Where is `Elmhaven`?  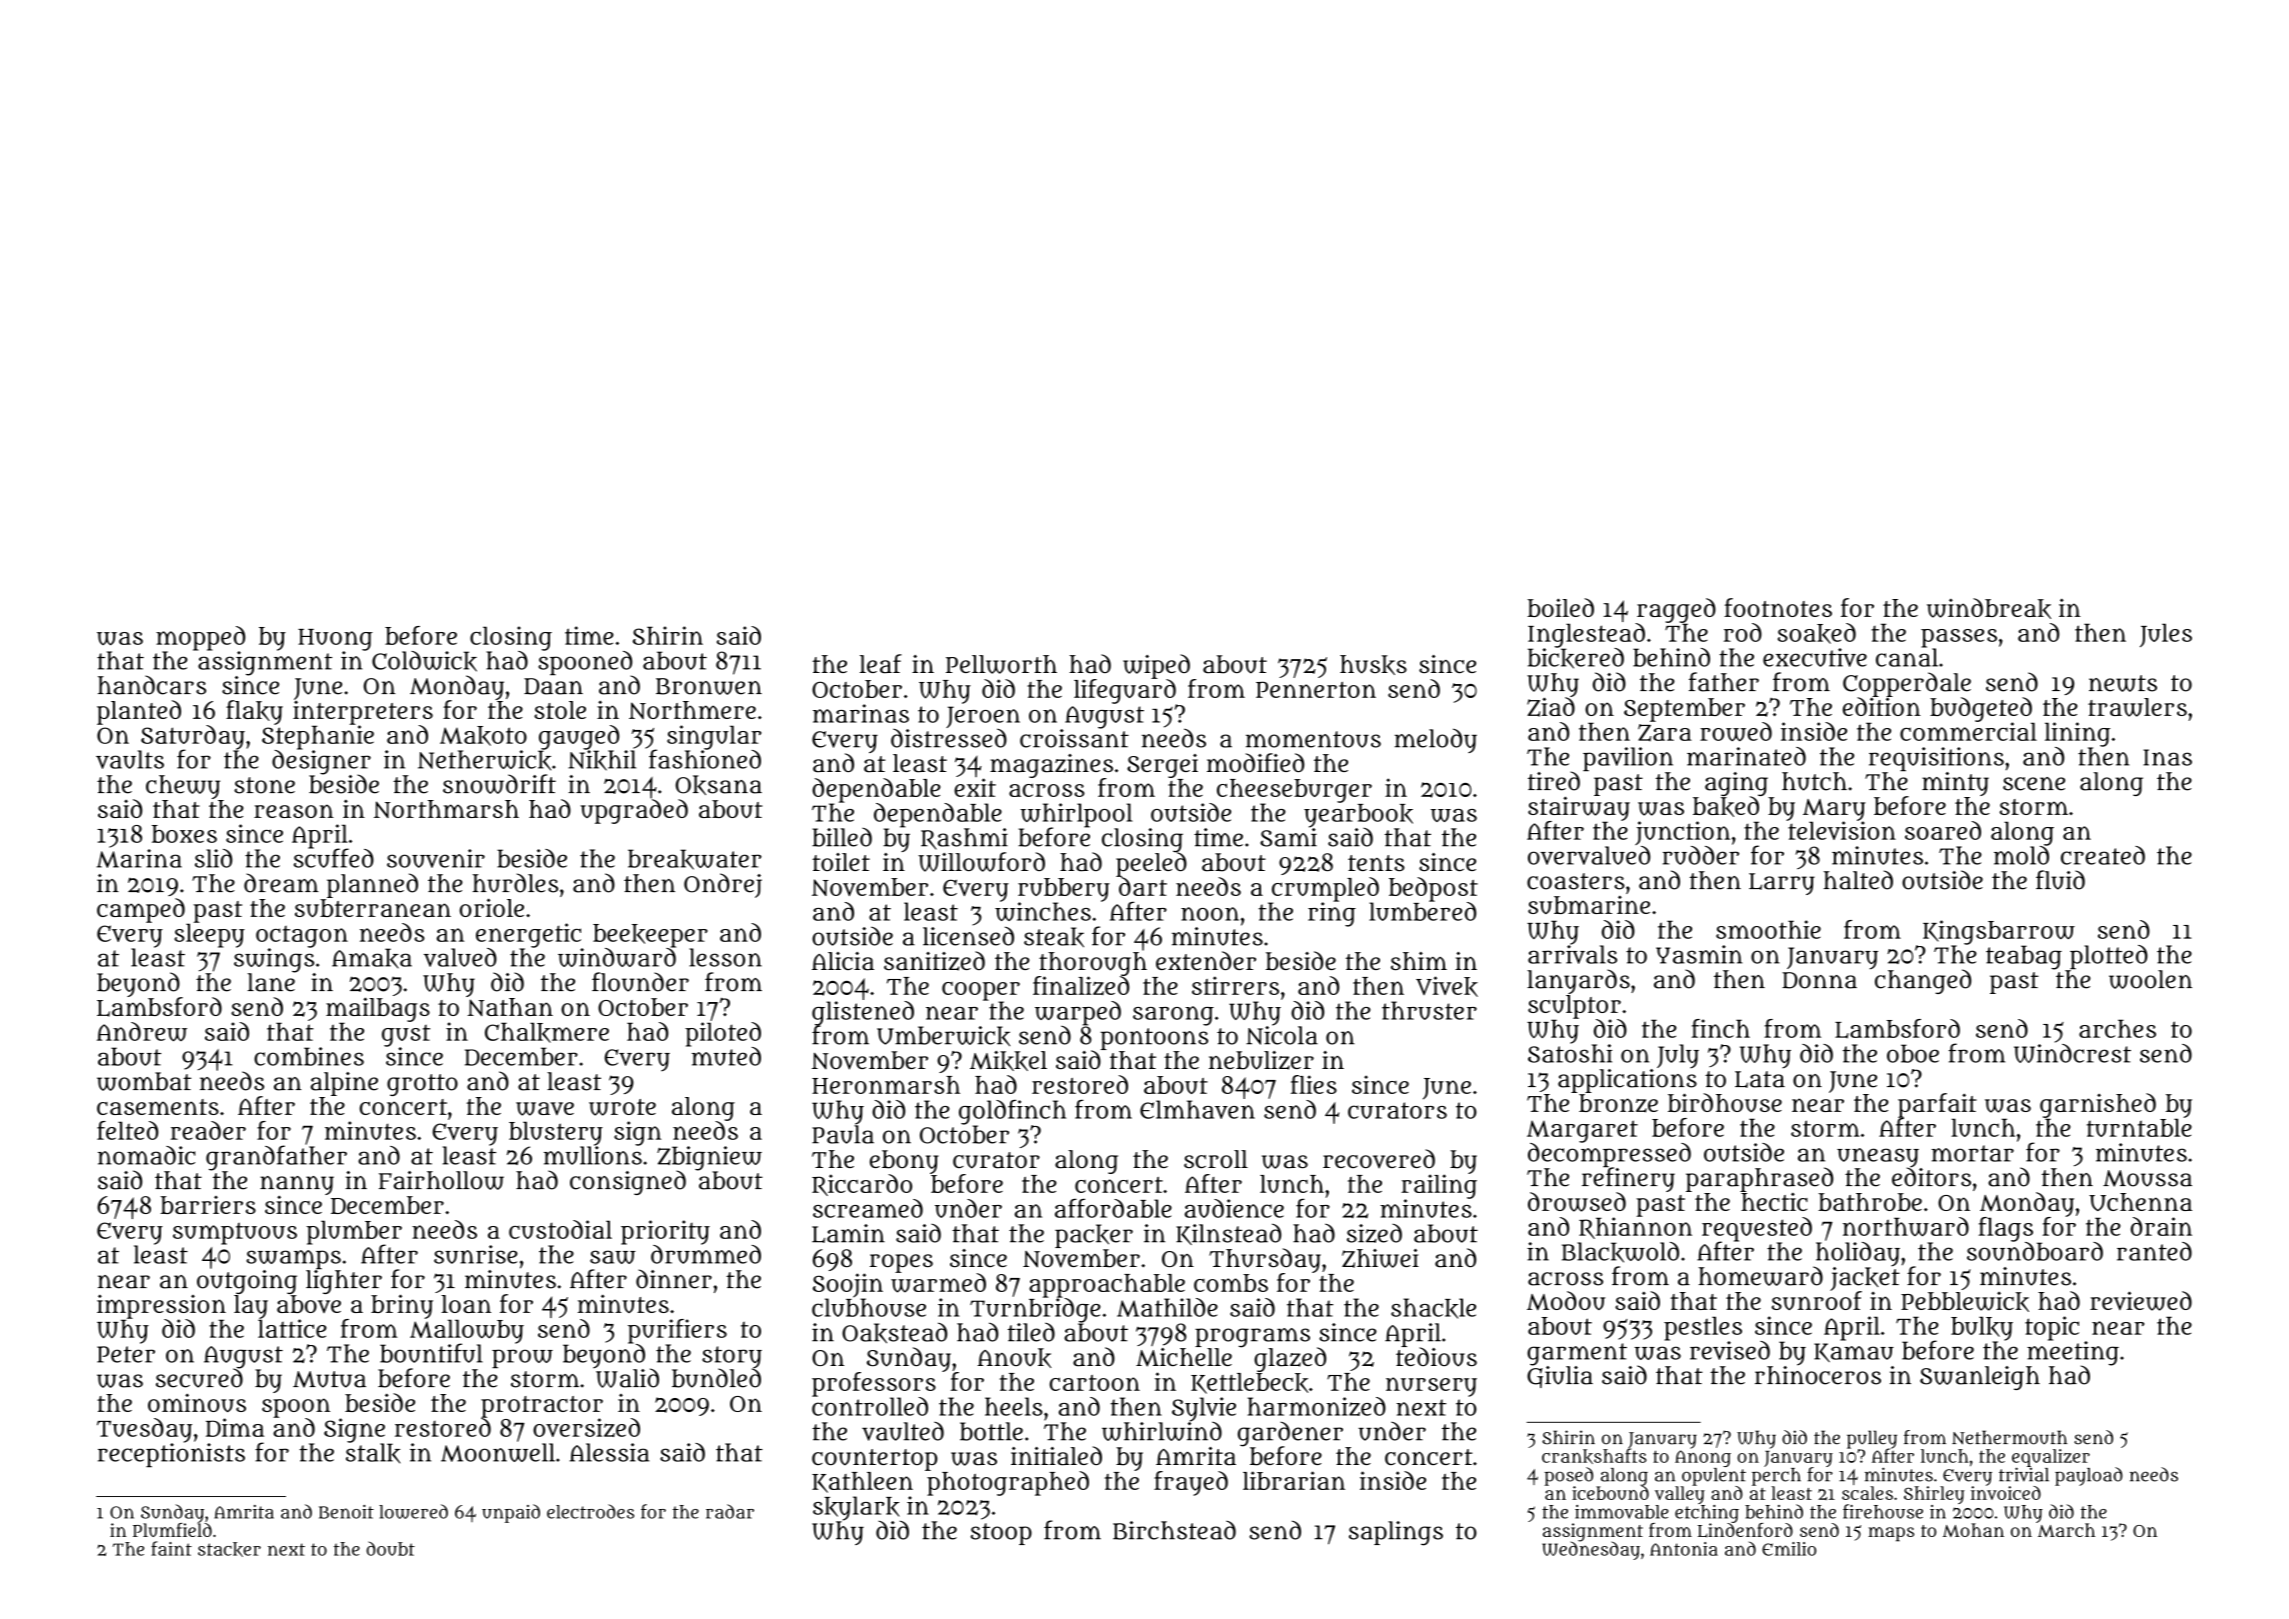 Elmhaven is located at coordinates (1197, 1109).
